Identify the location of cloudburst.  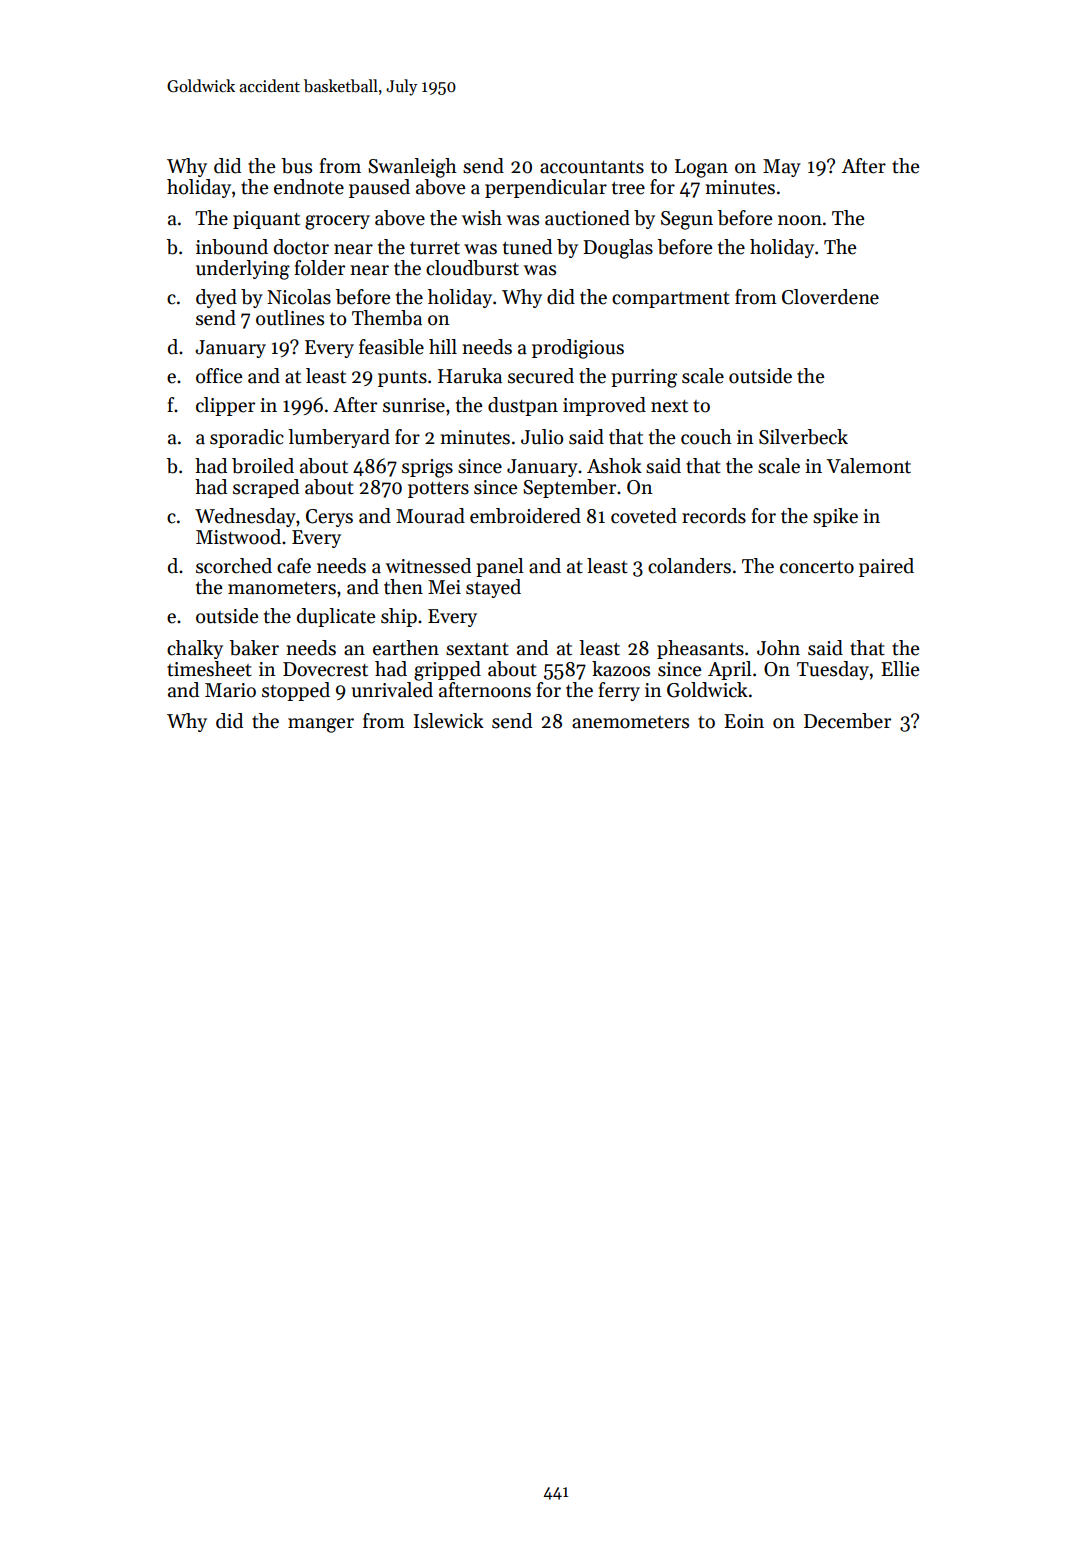
(472, 268).
